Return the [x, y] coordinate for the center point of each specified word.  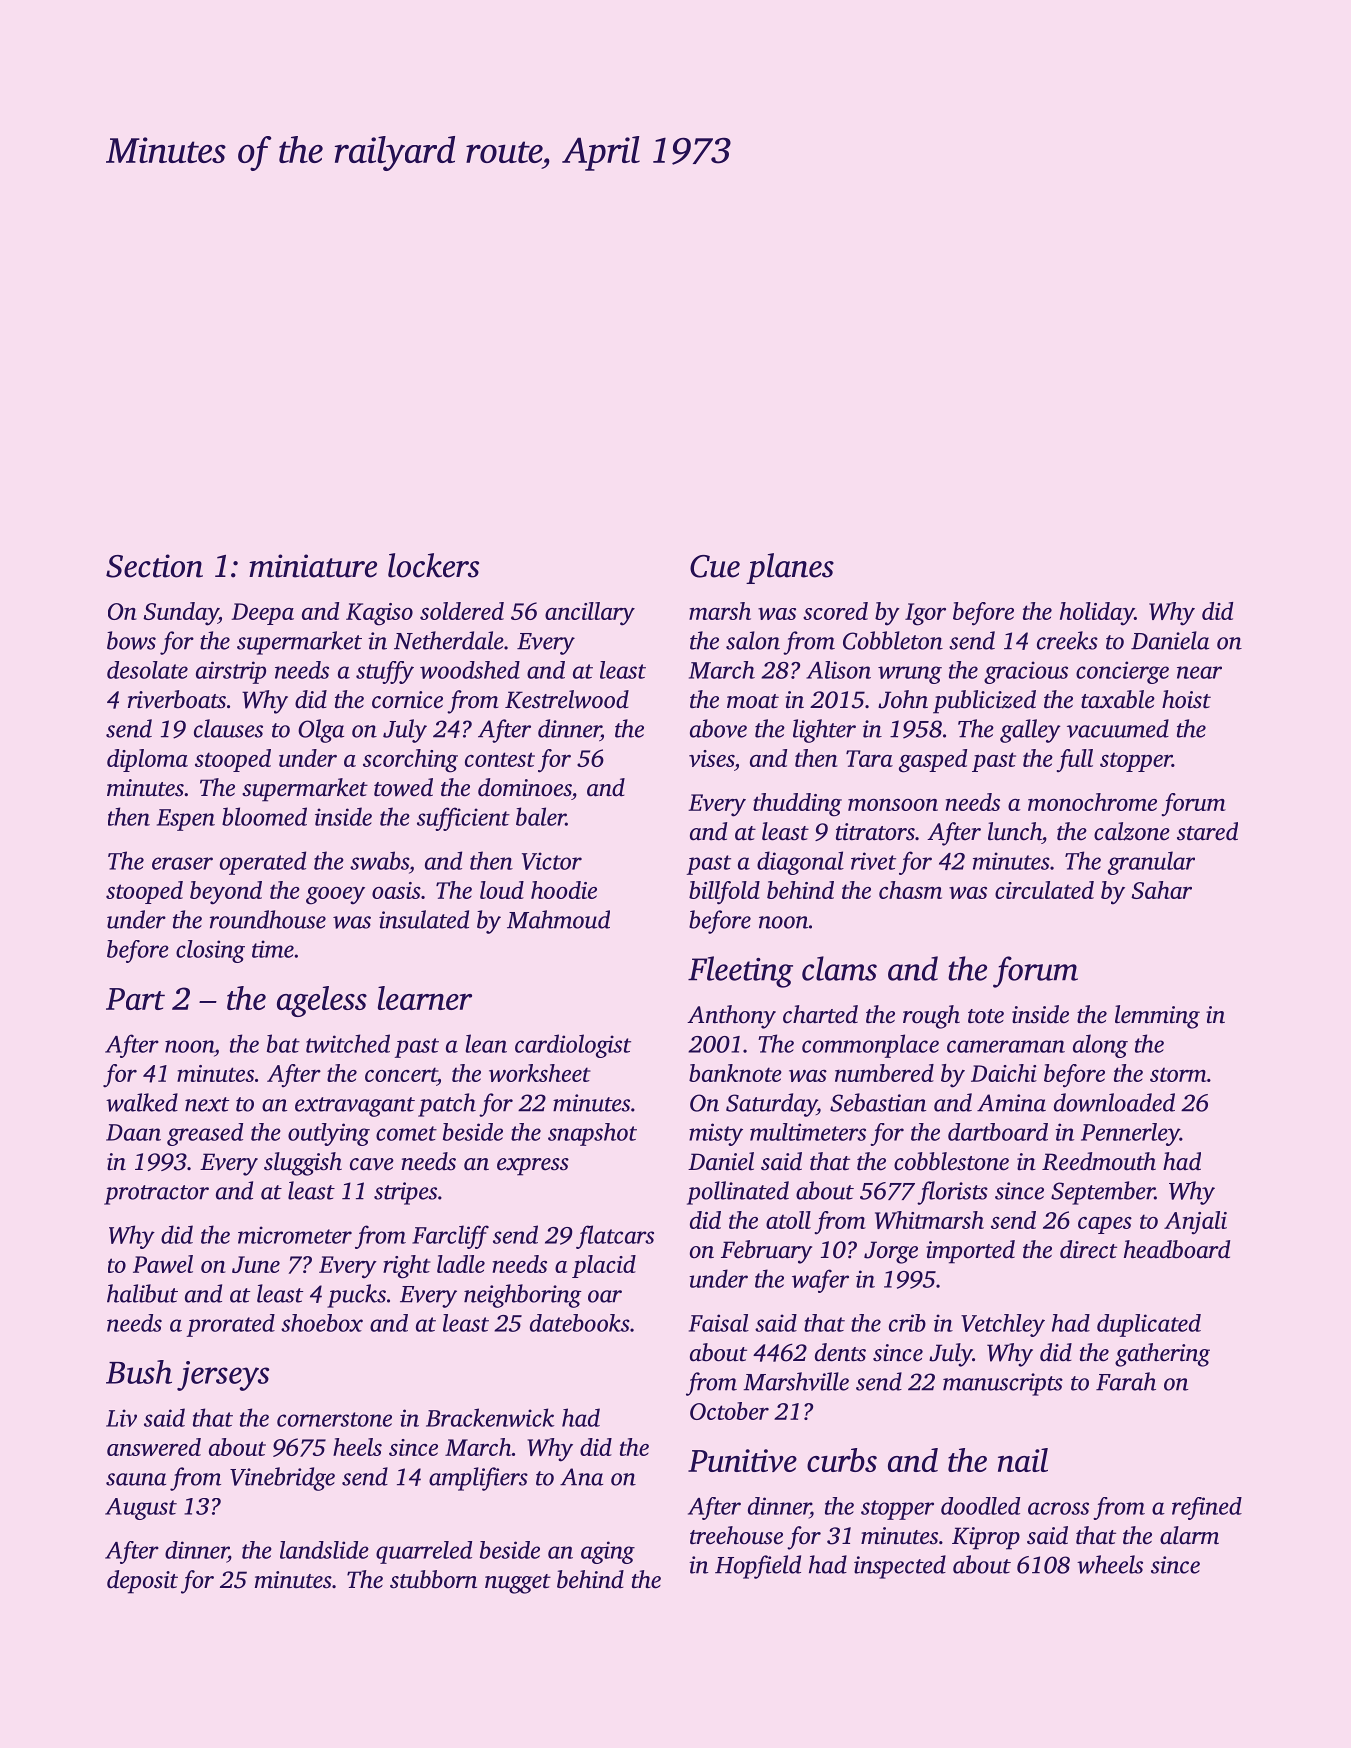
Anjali [1195, 1223]
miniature [313, 566]
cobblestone [951, 1161]
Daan [133, 1132]
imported [970, 1252]
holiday [1097, 614]
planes [790, 568]
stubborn [433, 1579]
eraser [182, 863]
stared [1207, 831]
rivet [873, 861]
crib [907, 1323]
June [256, 1264]
